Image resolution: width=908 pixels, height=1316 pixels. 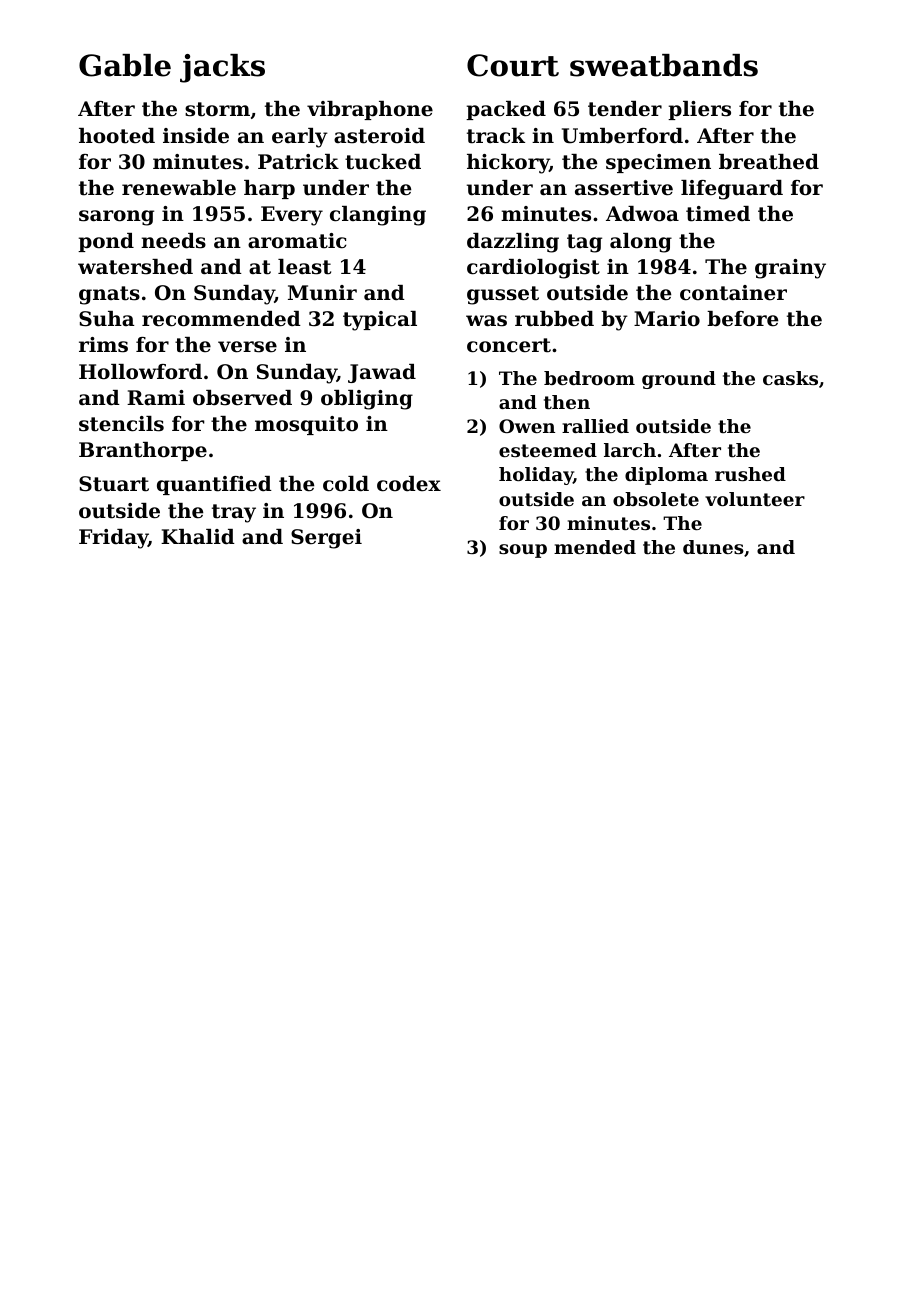 What do you see at coordinates (292, 216) in the screenshot?
I see `Every` at bounding box center [292, 216].
